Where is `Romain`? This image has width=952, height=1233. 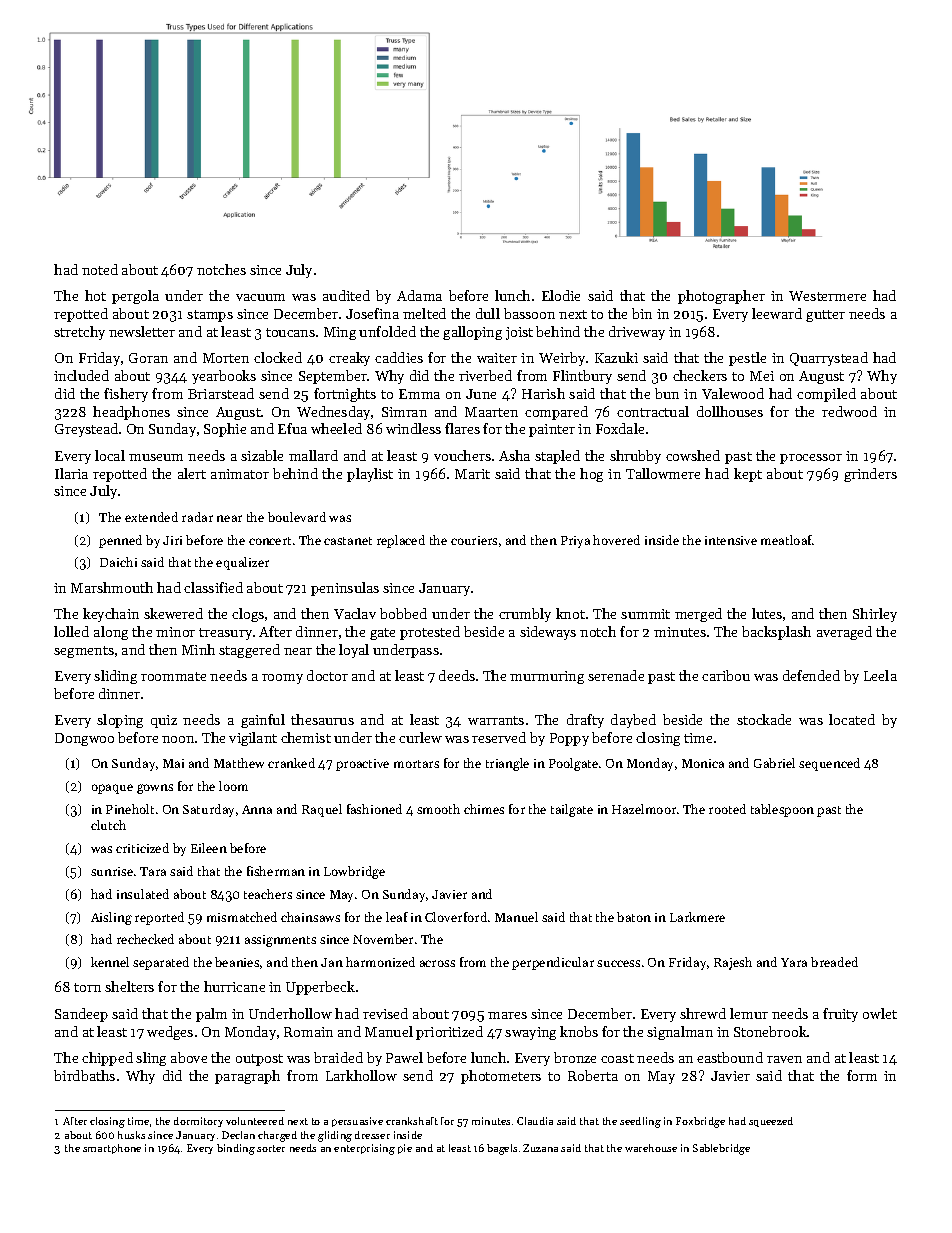 Romain is located at coordinates (308, 1032).
